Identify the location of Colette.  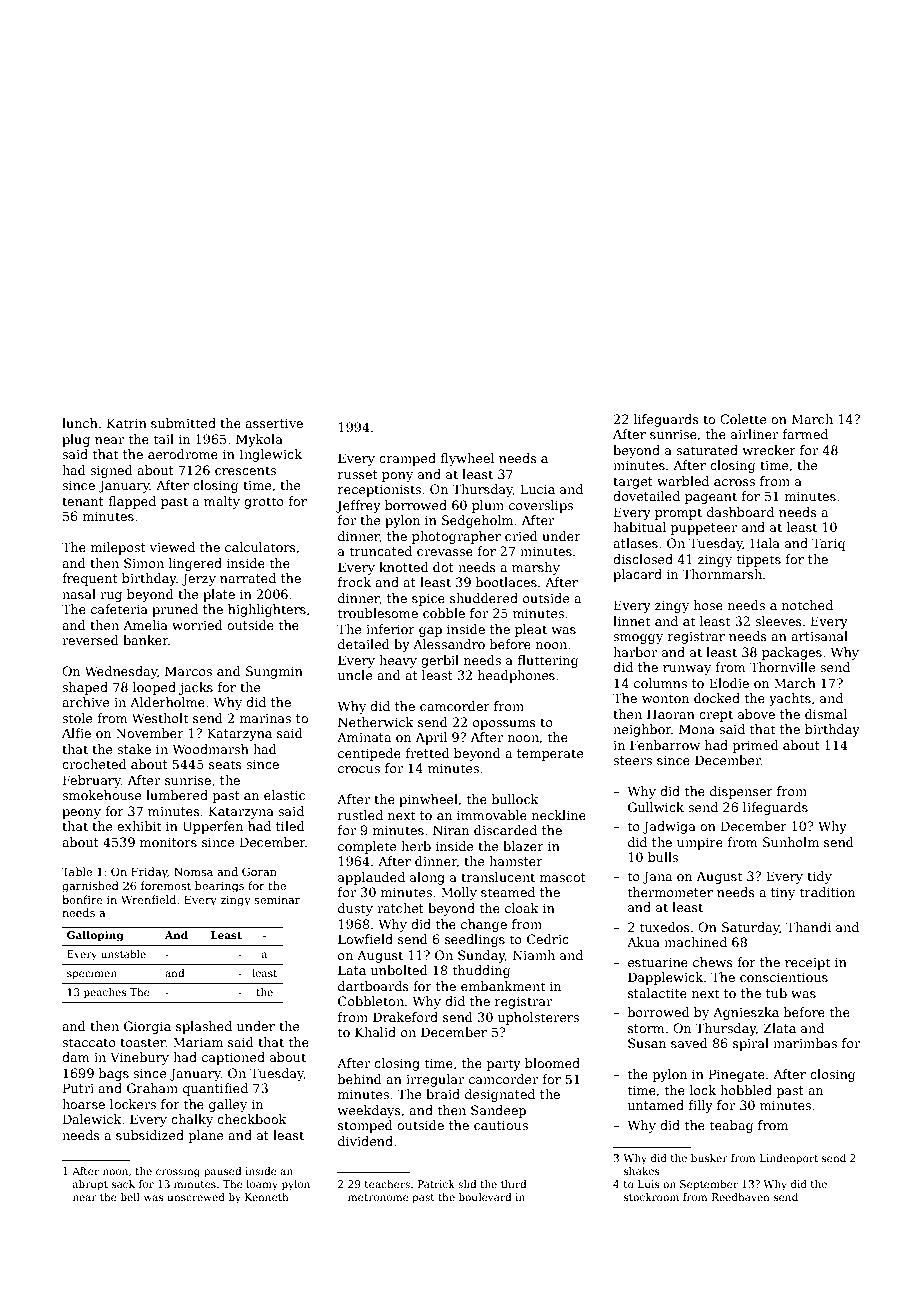
(743, 419).
